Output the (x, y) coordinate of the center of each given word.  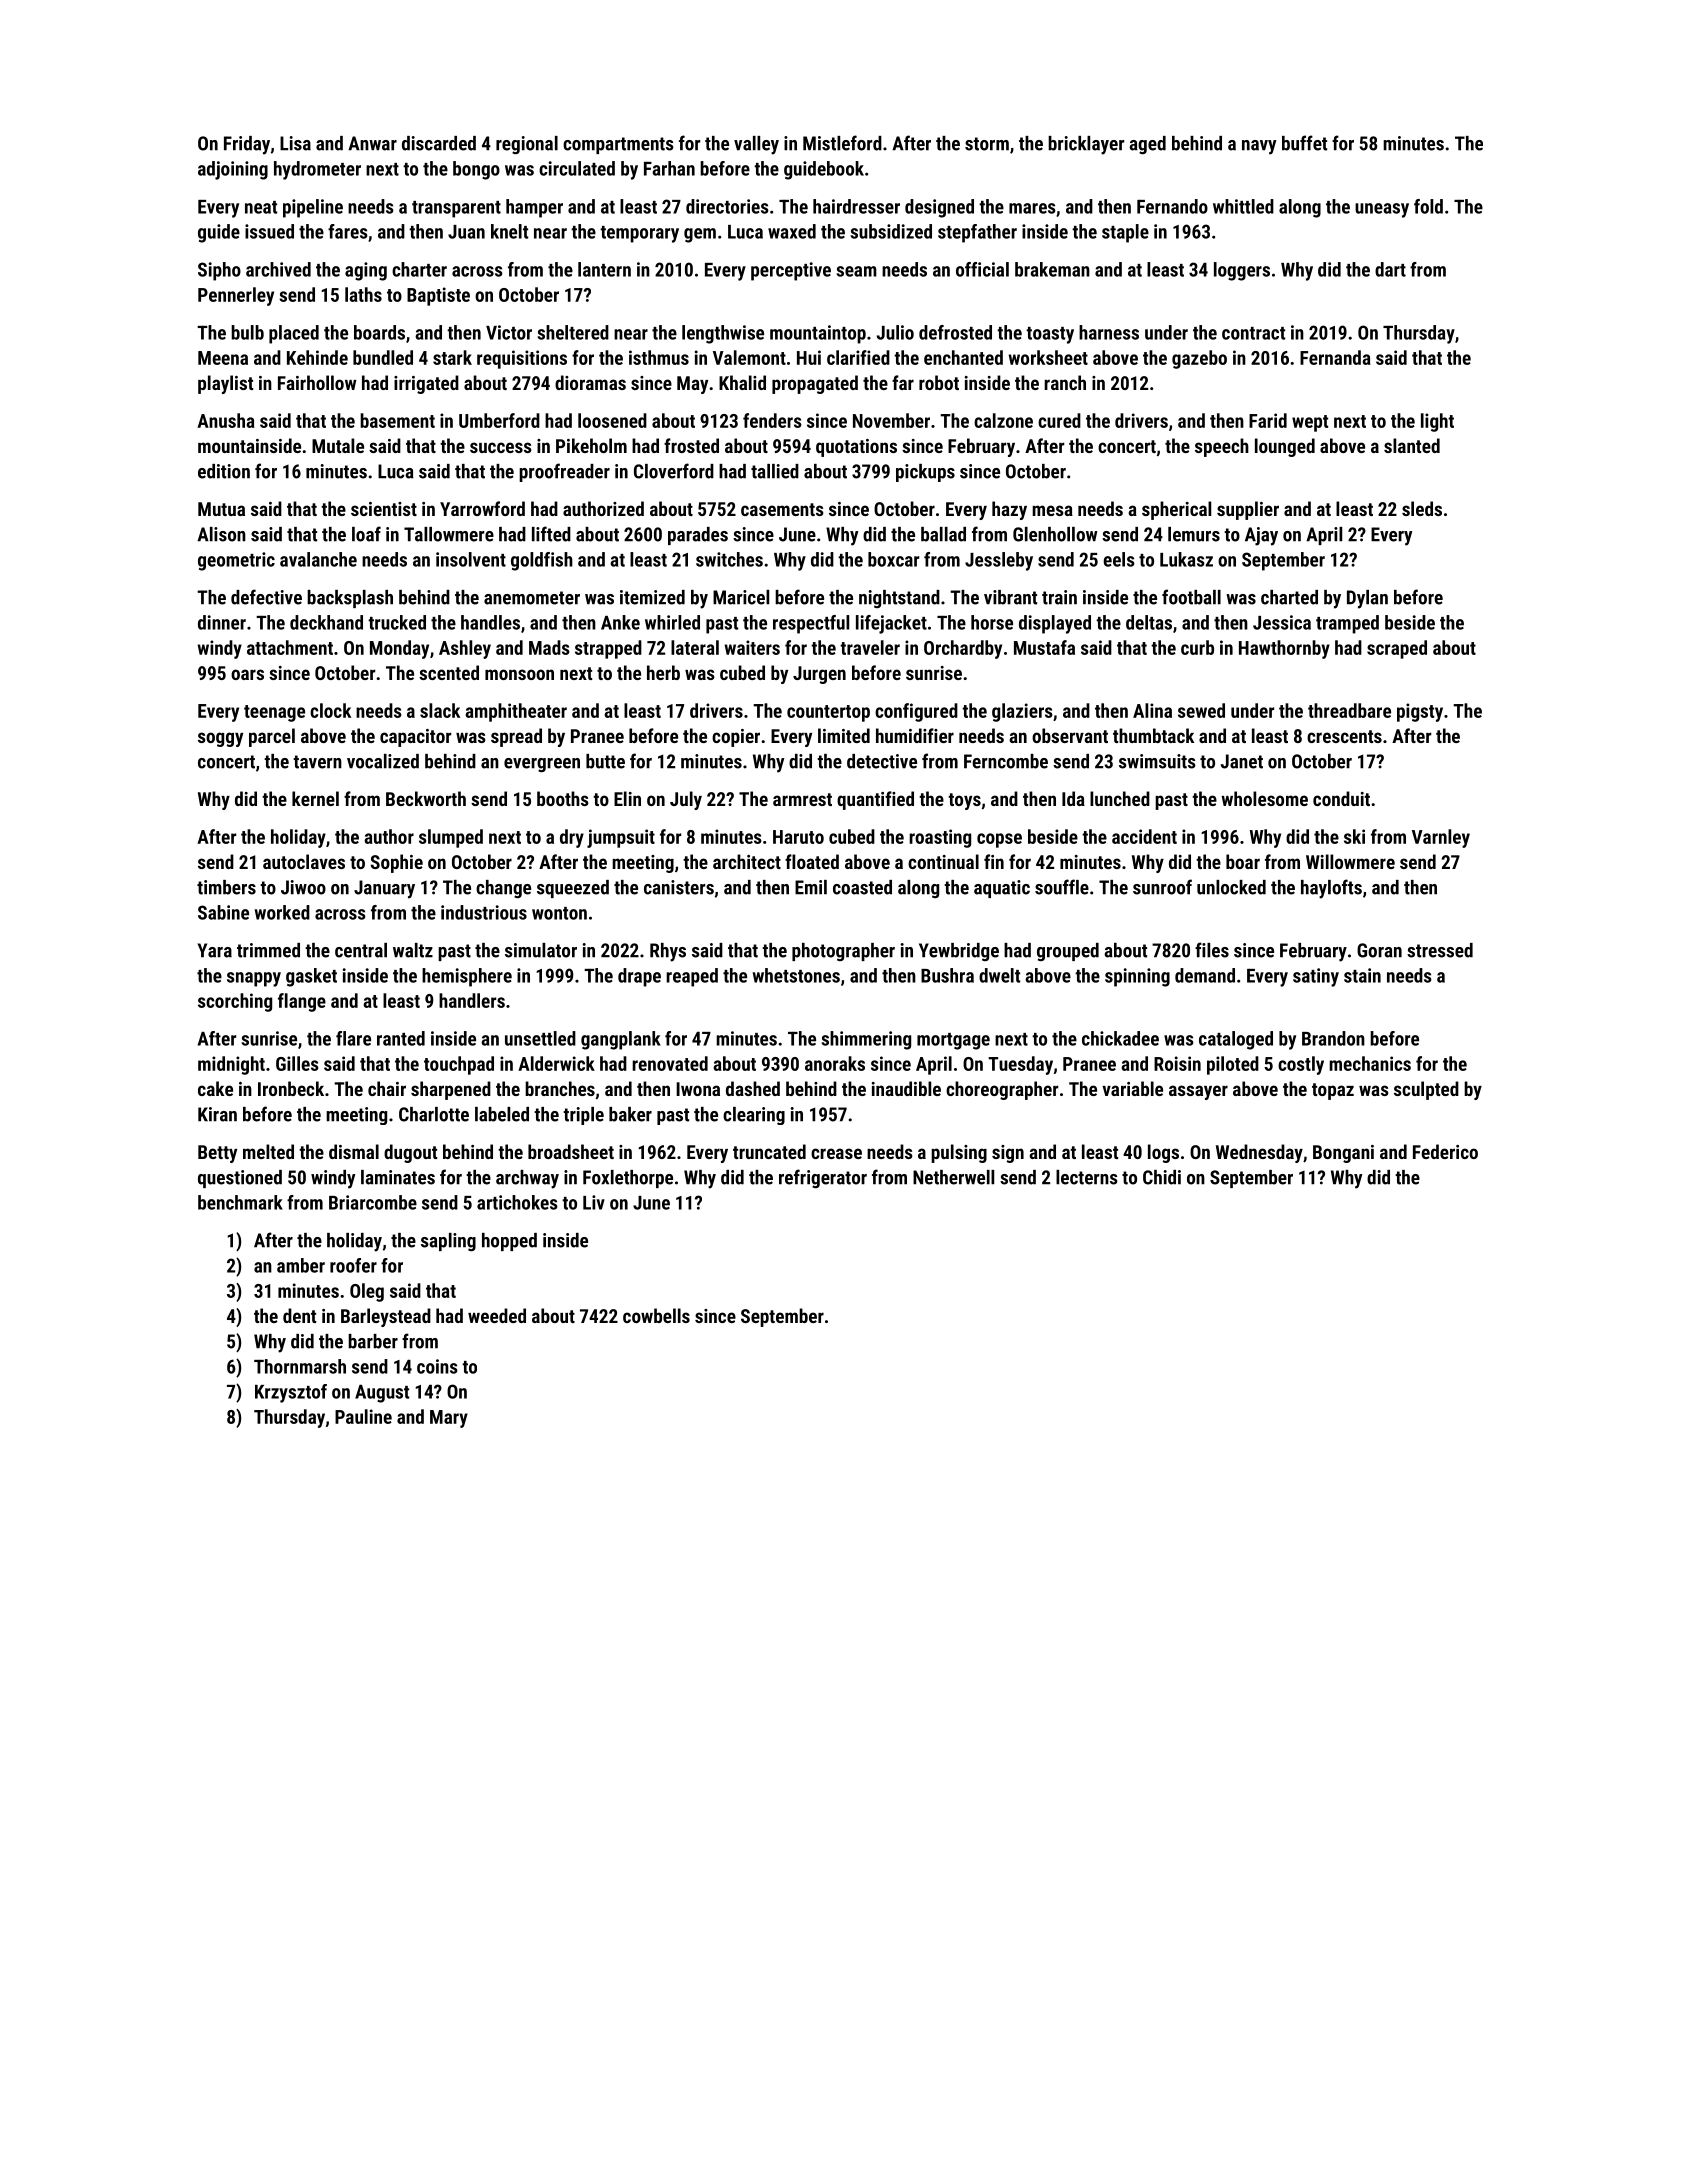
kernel (315, 798)
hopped (509, 1242)
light (1437, 422)
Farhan (669, 168)
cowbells (656, 1315)
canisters (679, 887)
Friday (247, 145)
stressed (1440, 950)
